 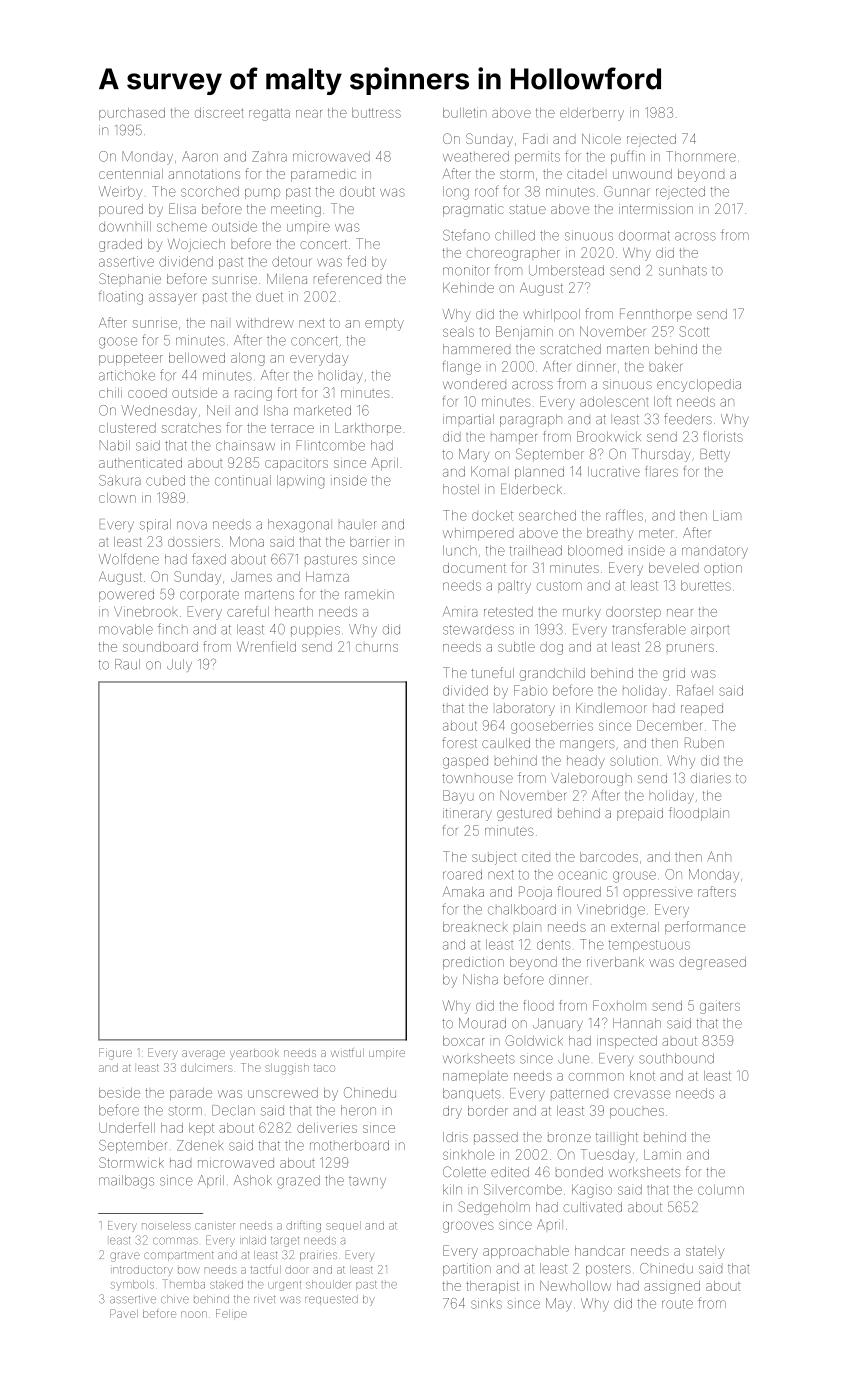 What do you see at coordinates (610, 534) in the screenshot?
I see `breathy` at bounding box center [610, 534].
